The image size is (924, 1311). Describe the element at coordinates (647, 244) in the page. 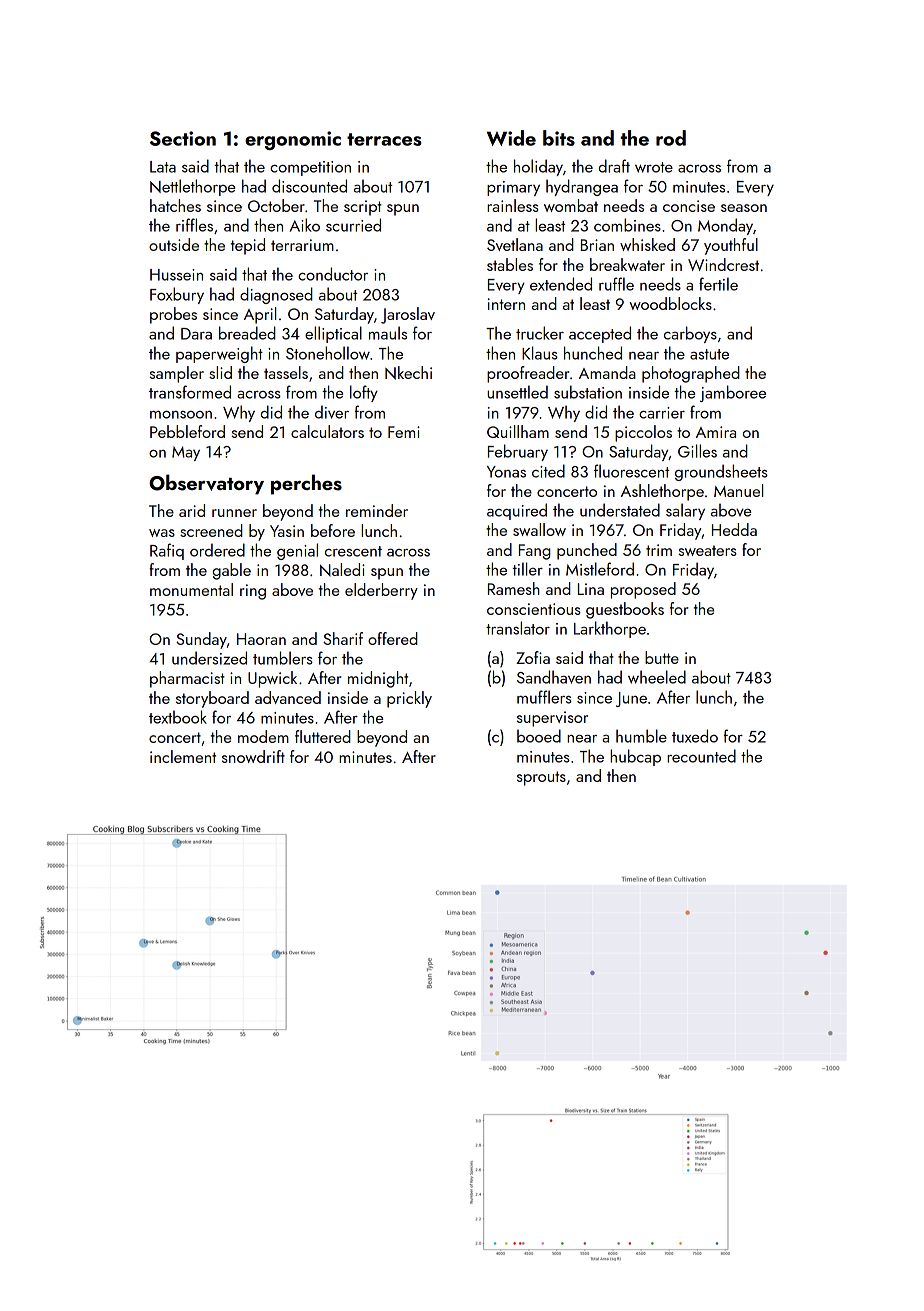

I see `whisked` at that location.
